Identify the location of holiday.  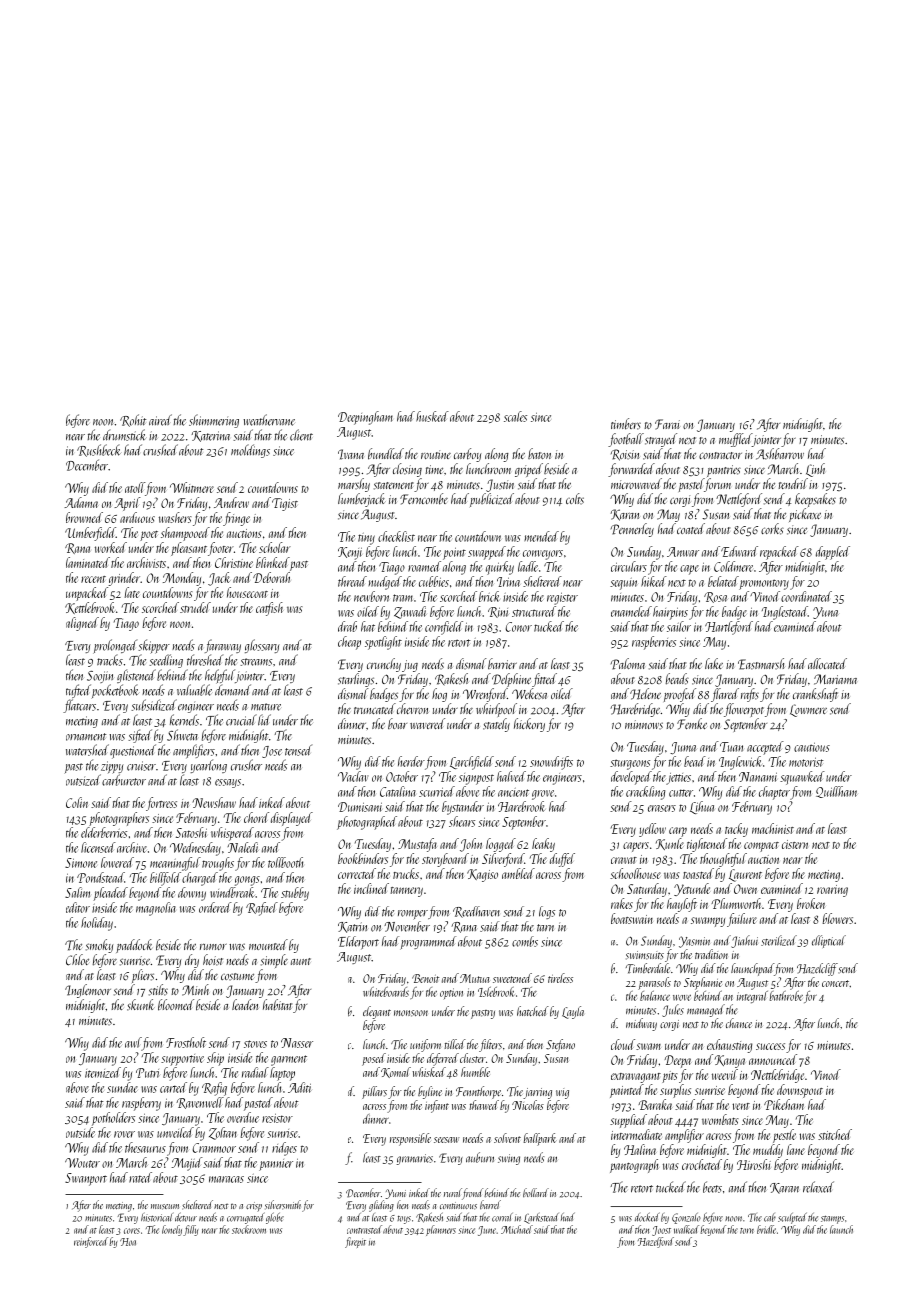
(97, 924).
